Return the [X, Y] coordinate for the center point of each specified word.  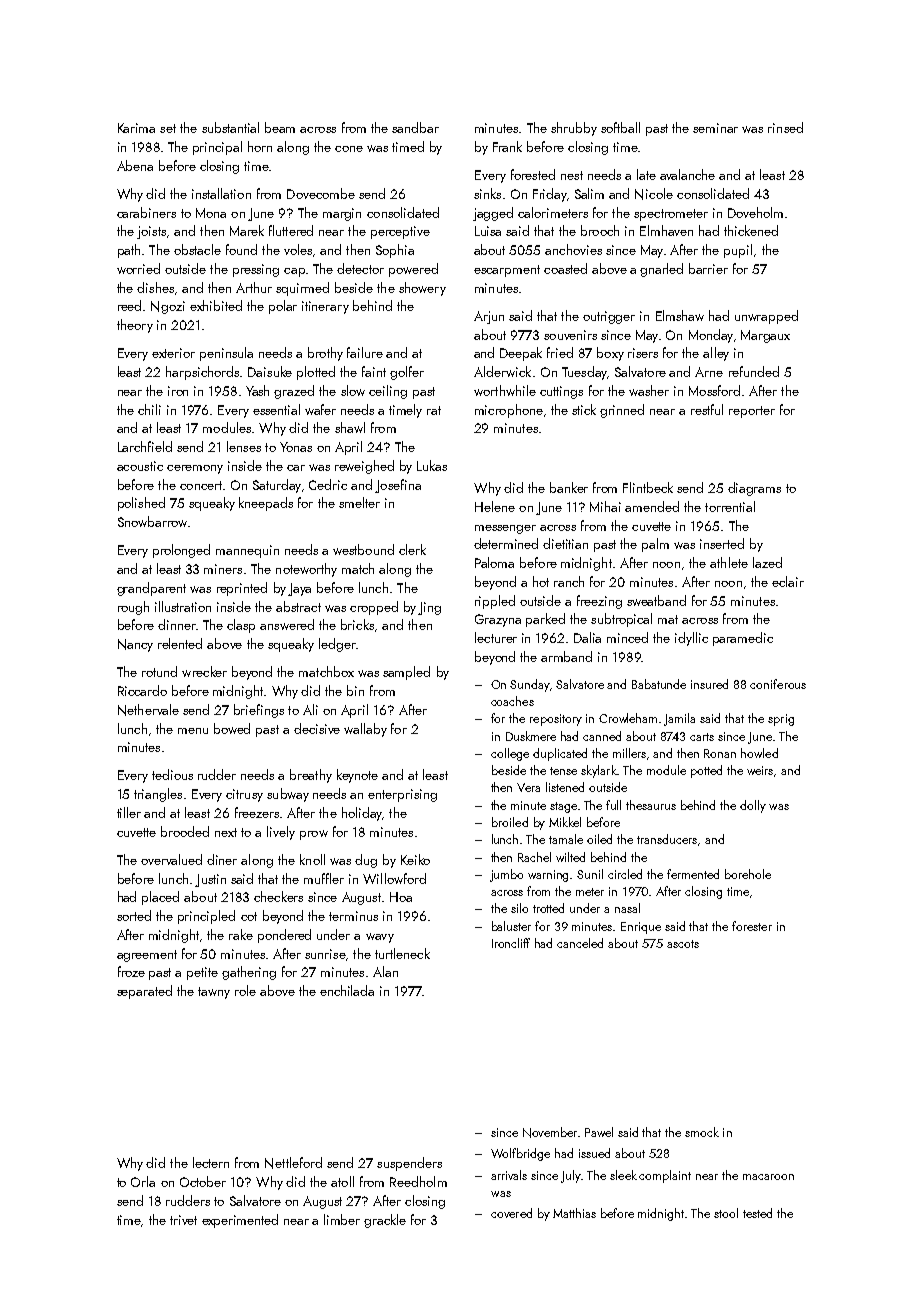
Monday [711, 336]
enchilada [347, 990]
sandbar [415, 127]
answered [287, 624]
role [245, 990]
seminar [715, 128]
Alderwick [502, 371]
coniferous [778, 684]
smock [702, 1132]
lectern [211, 1162]
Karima [136, 128]
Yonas [296, 447]
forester [752, 926]
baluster [511, 926]
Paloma [494, 562]
